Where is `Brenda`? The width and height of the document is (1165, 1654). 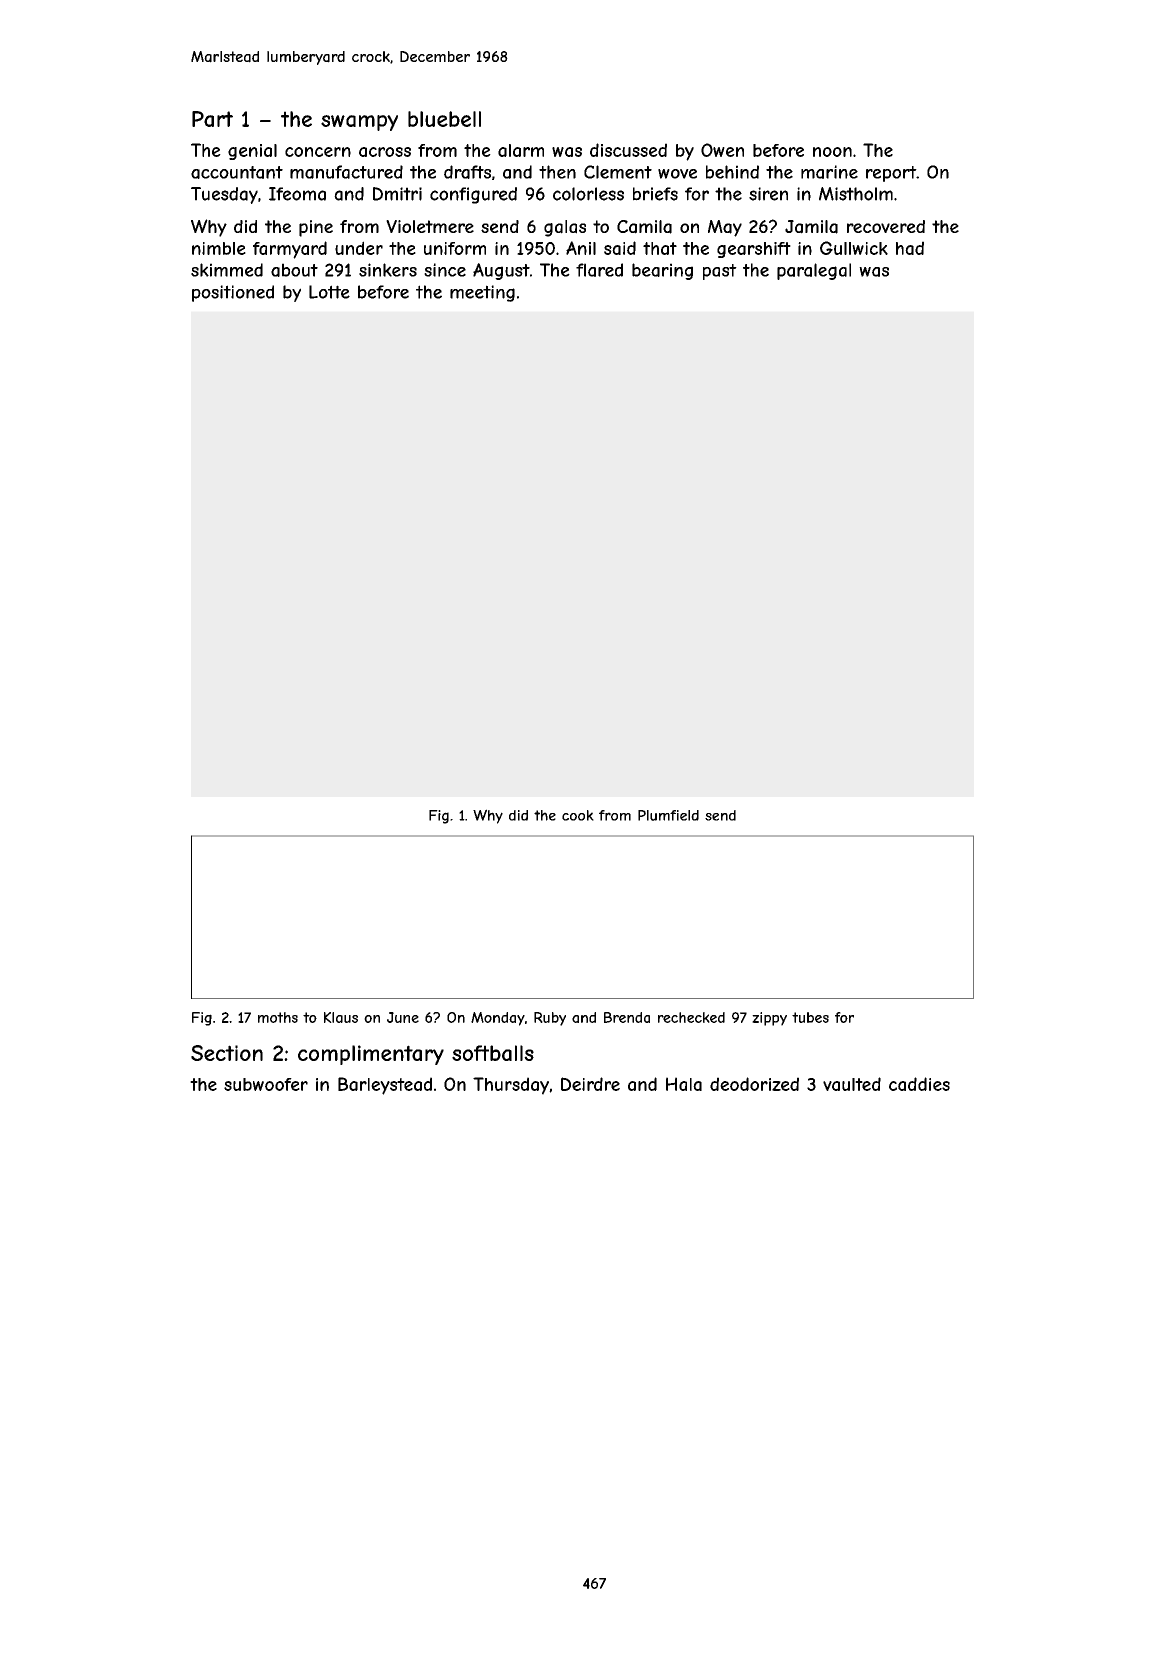 Brenda is located at coordinates (627, 1017).
